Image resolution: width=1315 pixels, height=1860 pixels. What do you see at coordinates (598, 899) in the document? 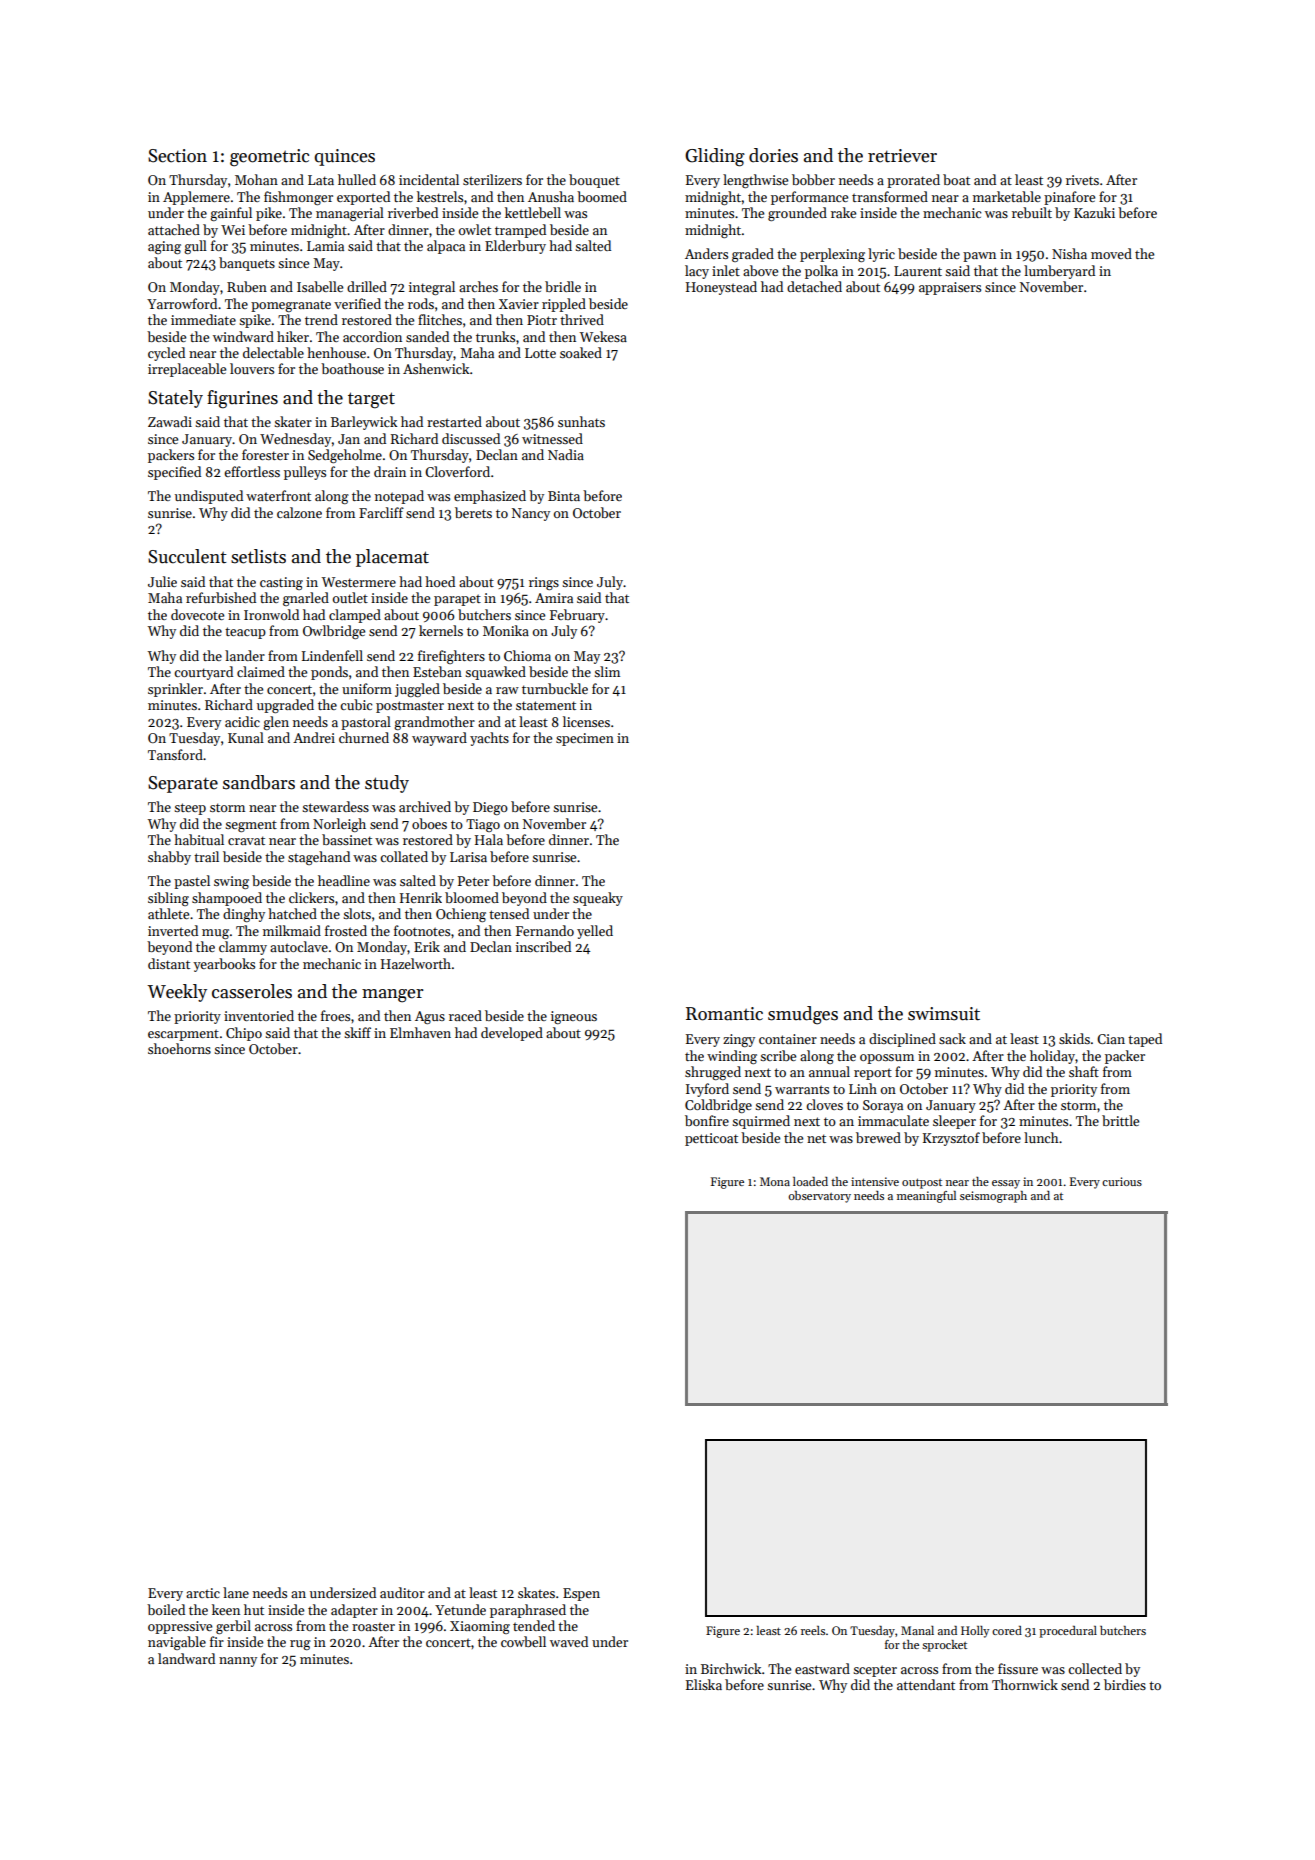
I see `squeaky` at bounding box center [598, 899].
